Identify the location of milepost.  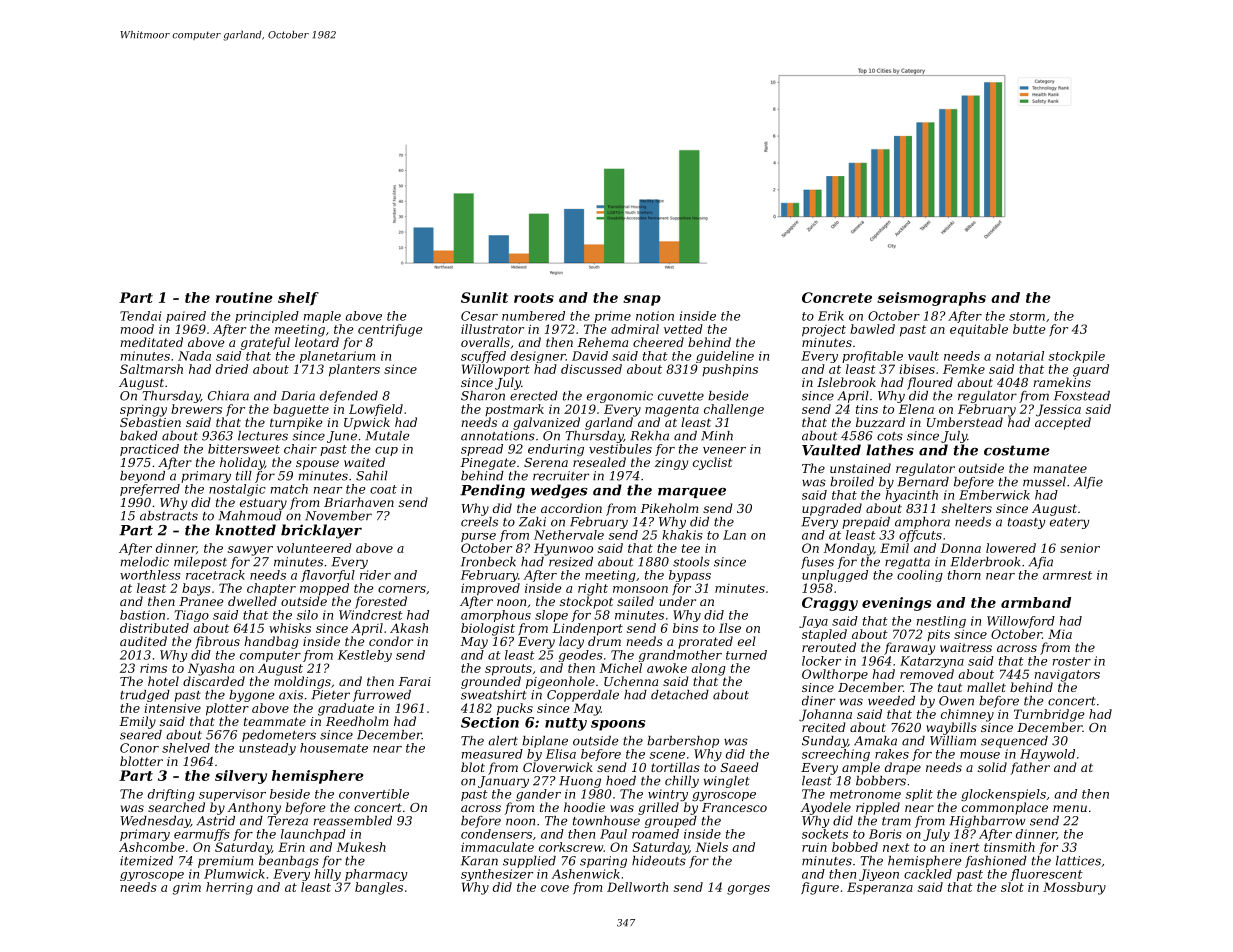
(200, 563).
